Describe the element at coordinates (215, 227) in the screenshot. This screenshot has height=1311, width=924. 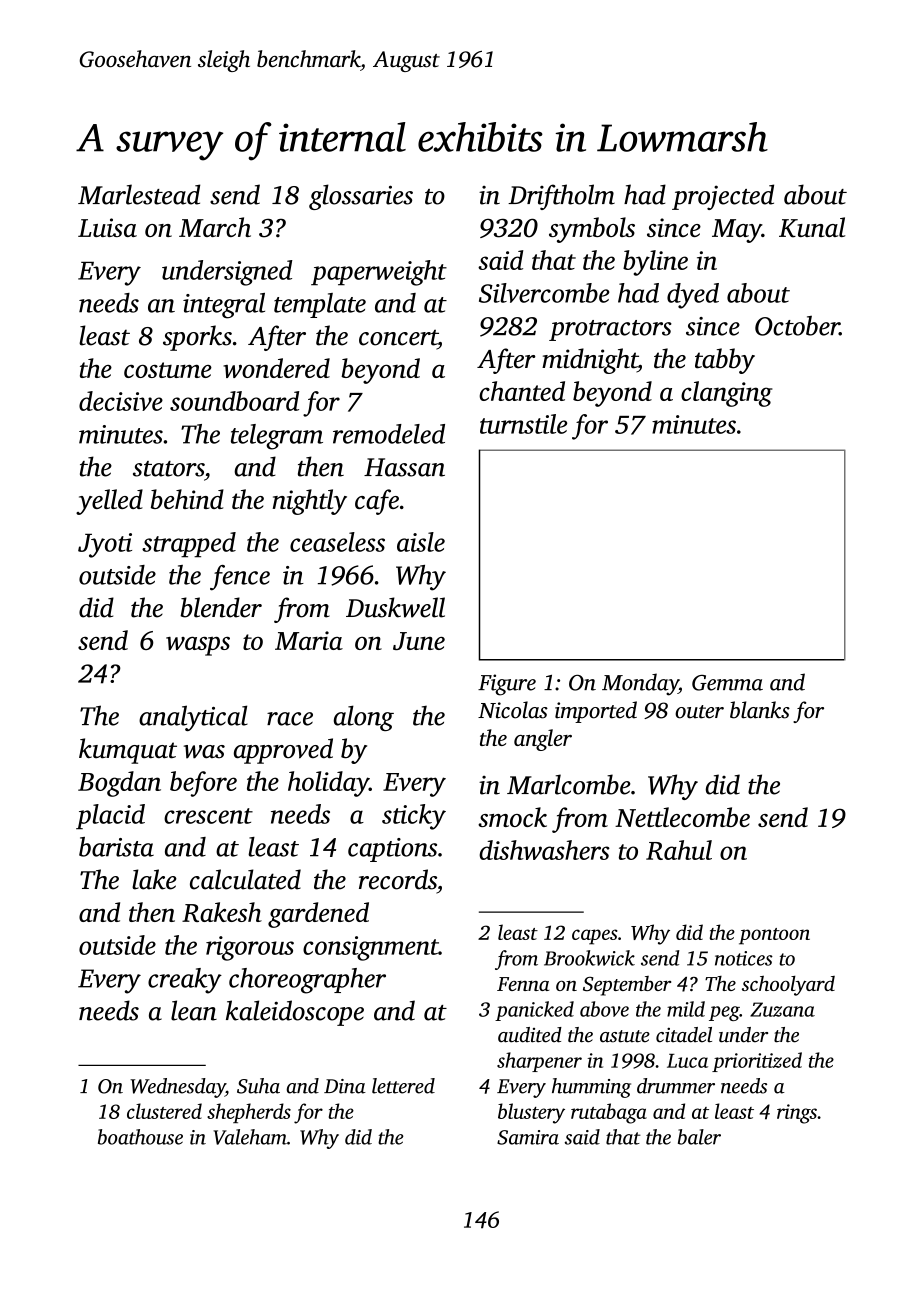
I see `March` at that location.
